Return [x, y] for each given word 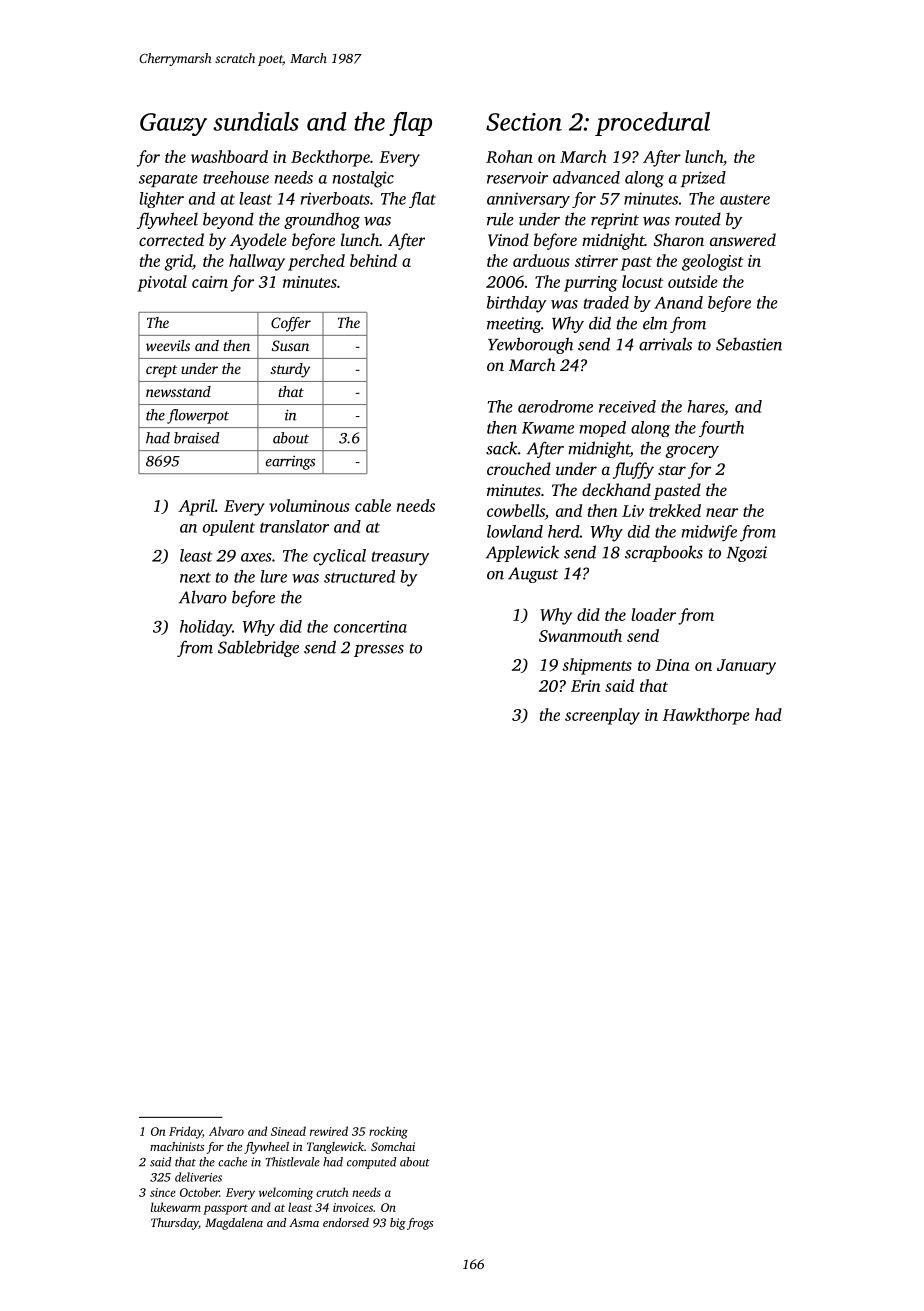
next [195, 577]
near [722, 512]
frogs [420, 1224]
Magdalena [234, 1224]
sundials [256, 121]
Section [524, 122]
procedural [652, 124]
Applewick [522, 553]
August [533, 575]
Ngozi [747, 554]
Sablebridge [258, 648]
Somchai [393, 1146]
